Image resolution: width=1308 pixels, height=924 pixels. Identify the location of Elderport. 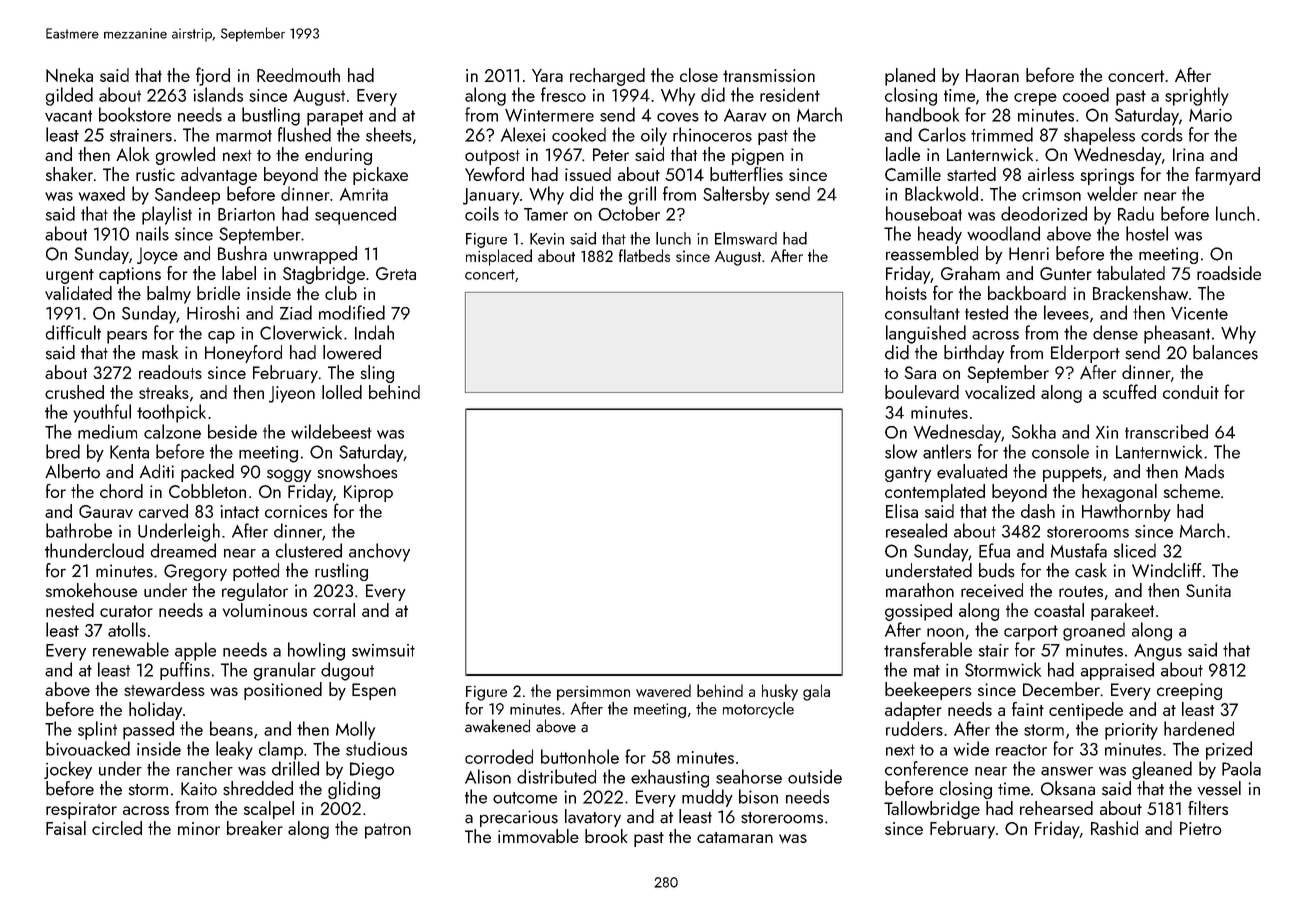
(1085, 354).
